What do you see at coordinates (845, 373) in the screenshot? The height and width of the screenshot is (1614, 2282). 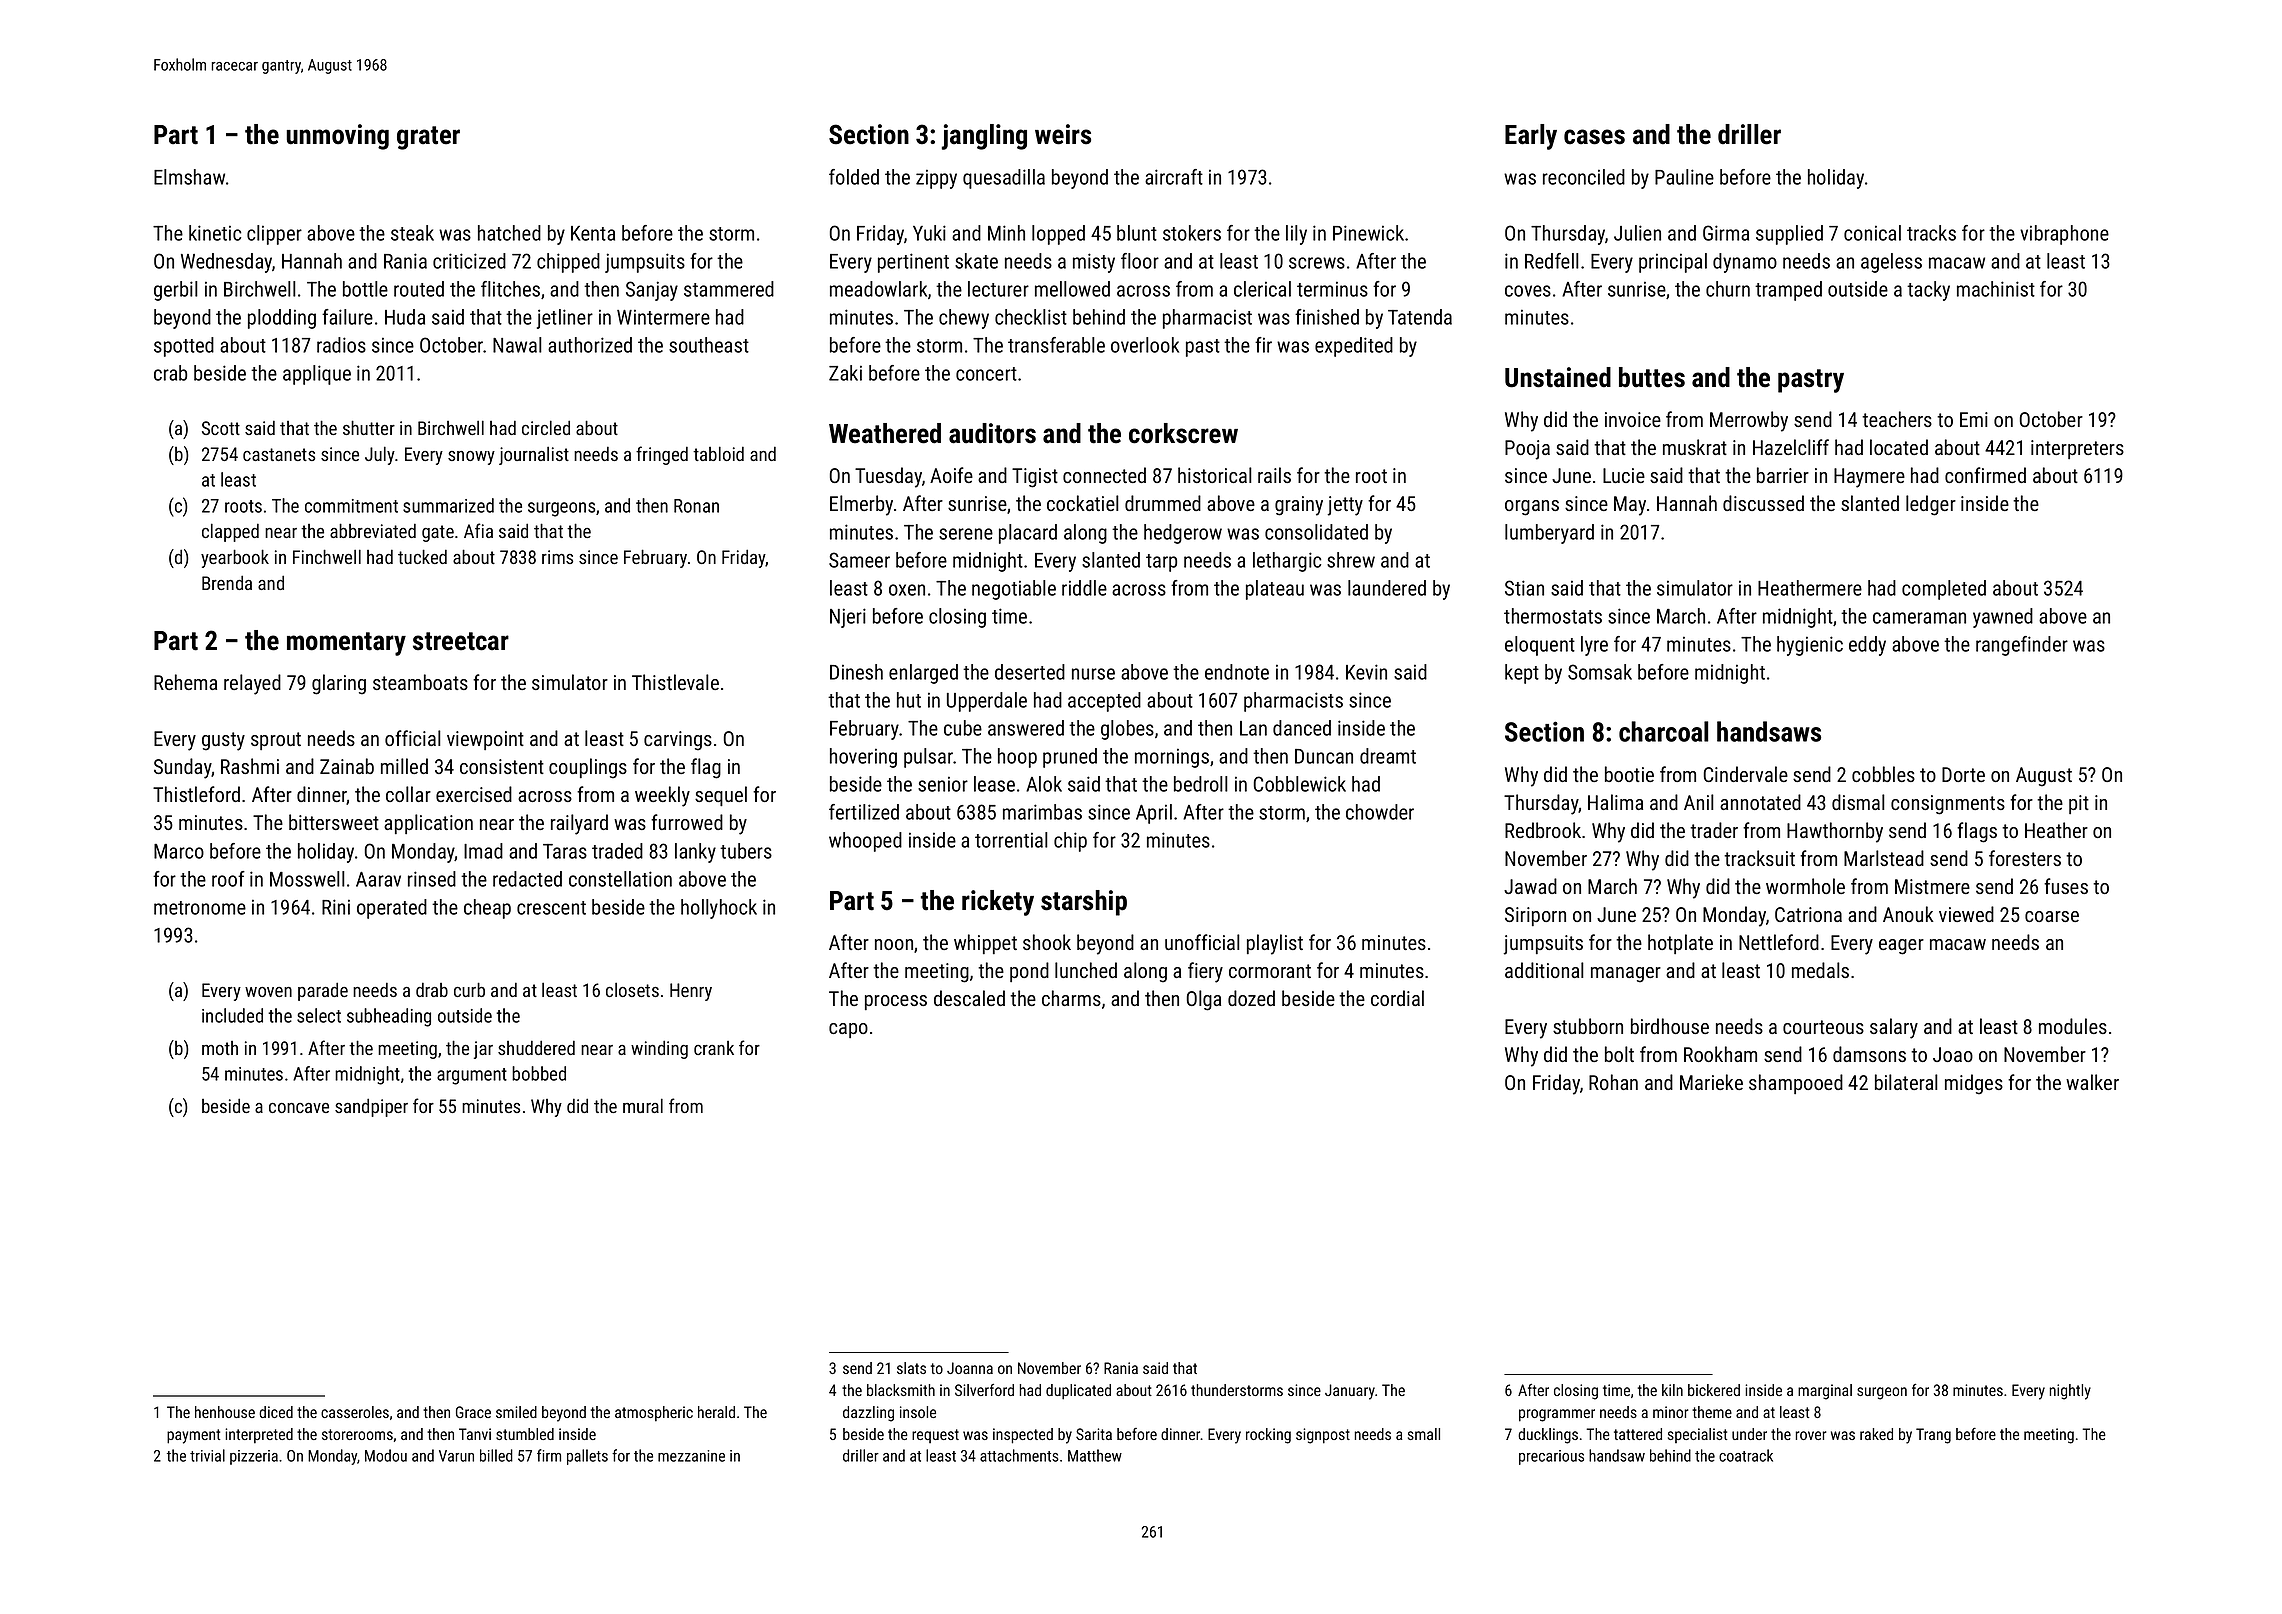 I see `Zaki` at bounding box center [845, 373].
